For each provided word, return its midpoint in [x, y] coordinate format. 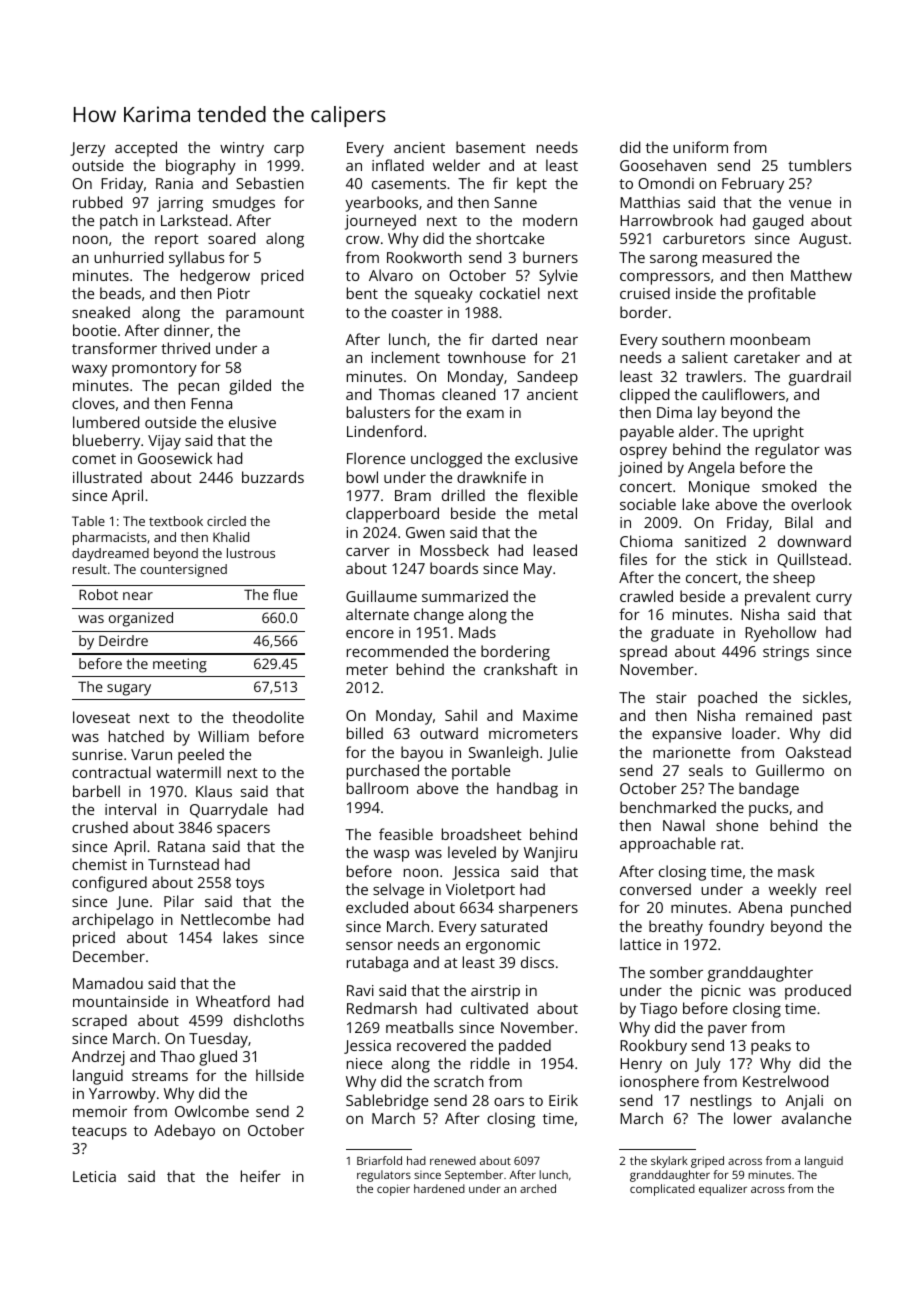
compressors [665, 279]
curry [834, 600]
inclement [406, 357]
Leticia [94, 1176]
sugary [129, 690]
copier [393, 1190]
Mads [477, 632]
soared [231, 238]
